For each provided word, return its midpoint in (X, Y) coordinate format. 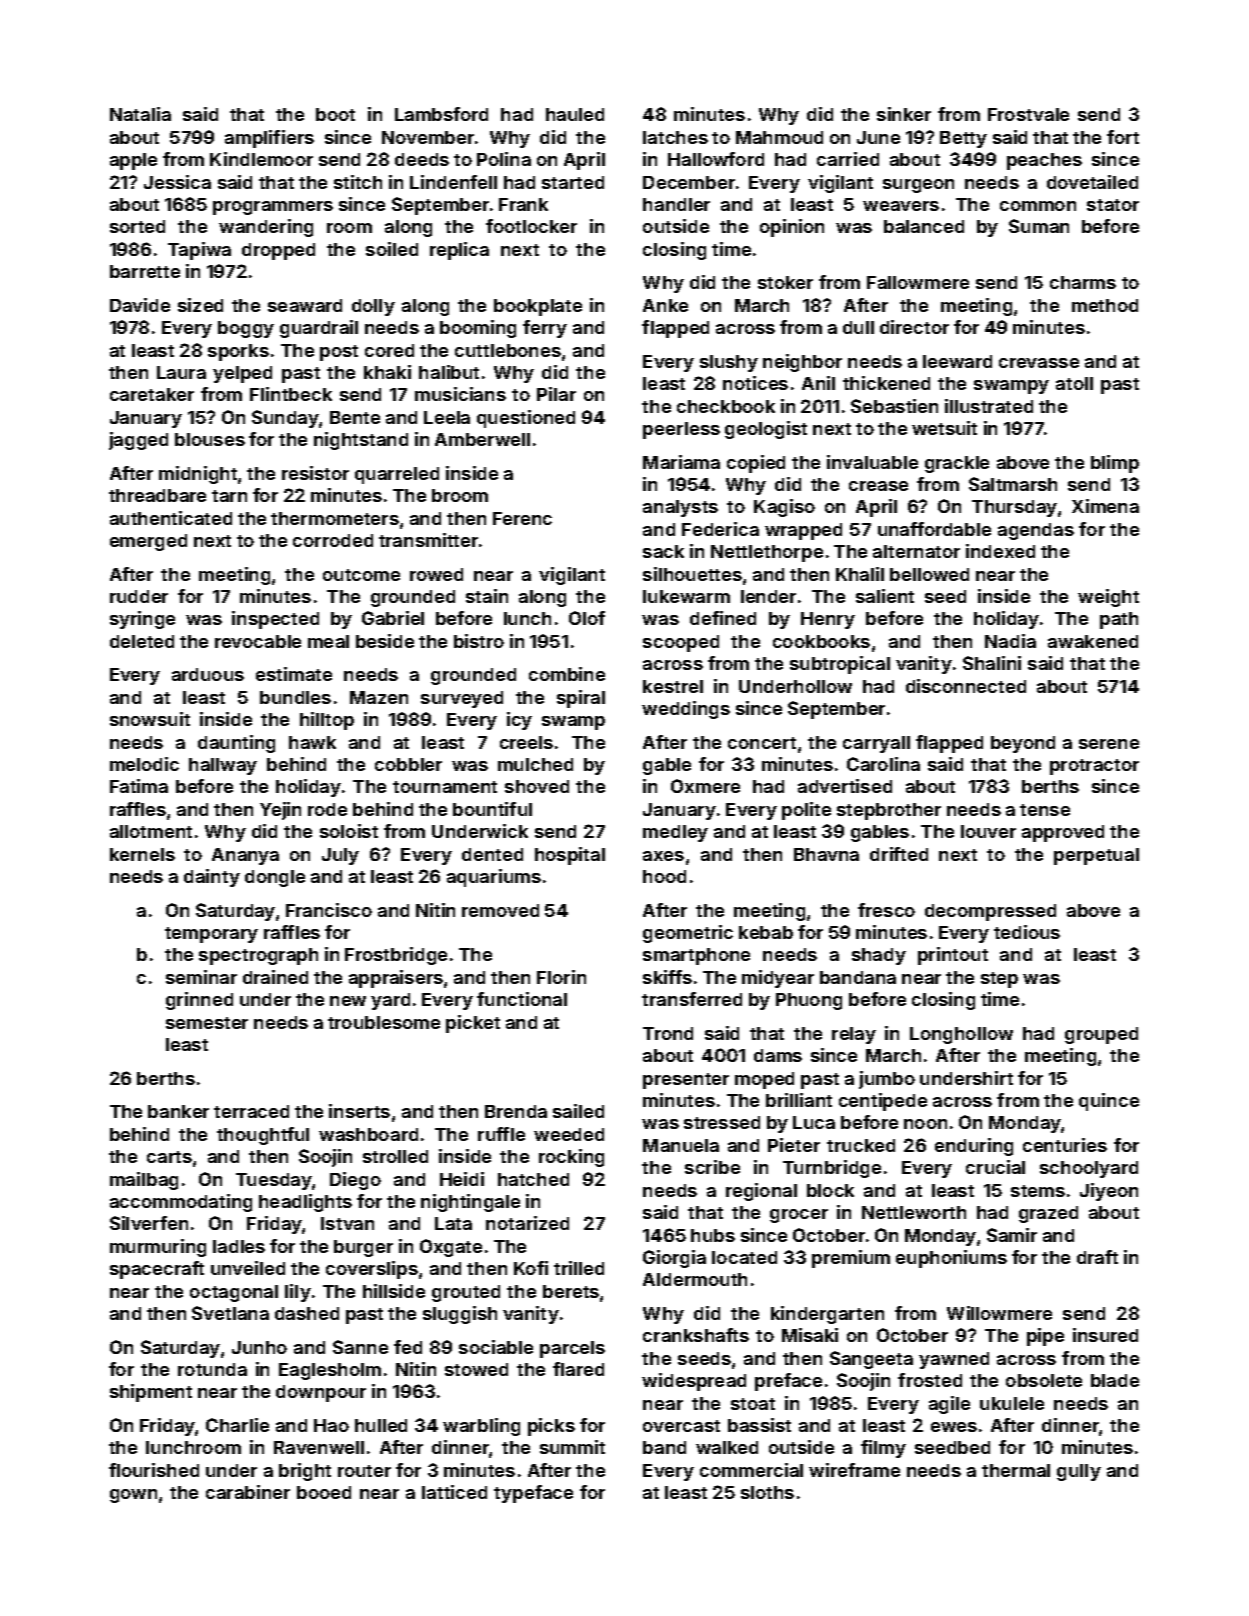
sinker (904, 114)
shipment (151, 1393)
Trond (668, 1033)
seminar (201, 977)
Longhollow (961, 1035)
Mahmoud (779, 137)
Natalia (140, 114)
